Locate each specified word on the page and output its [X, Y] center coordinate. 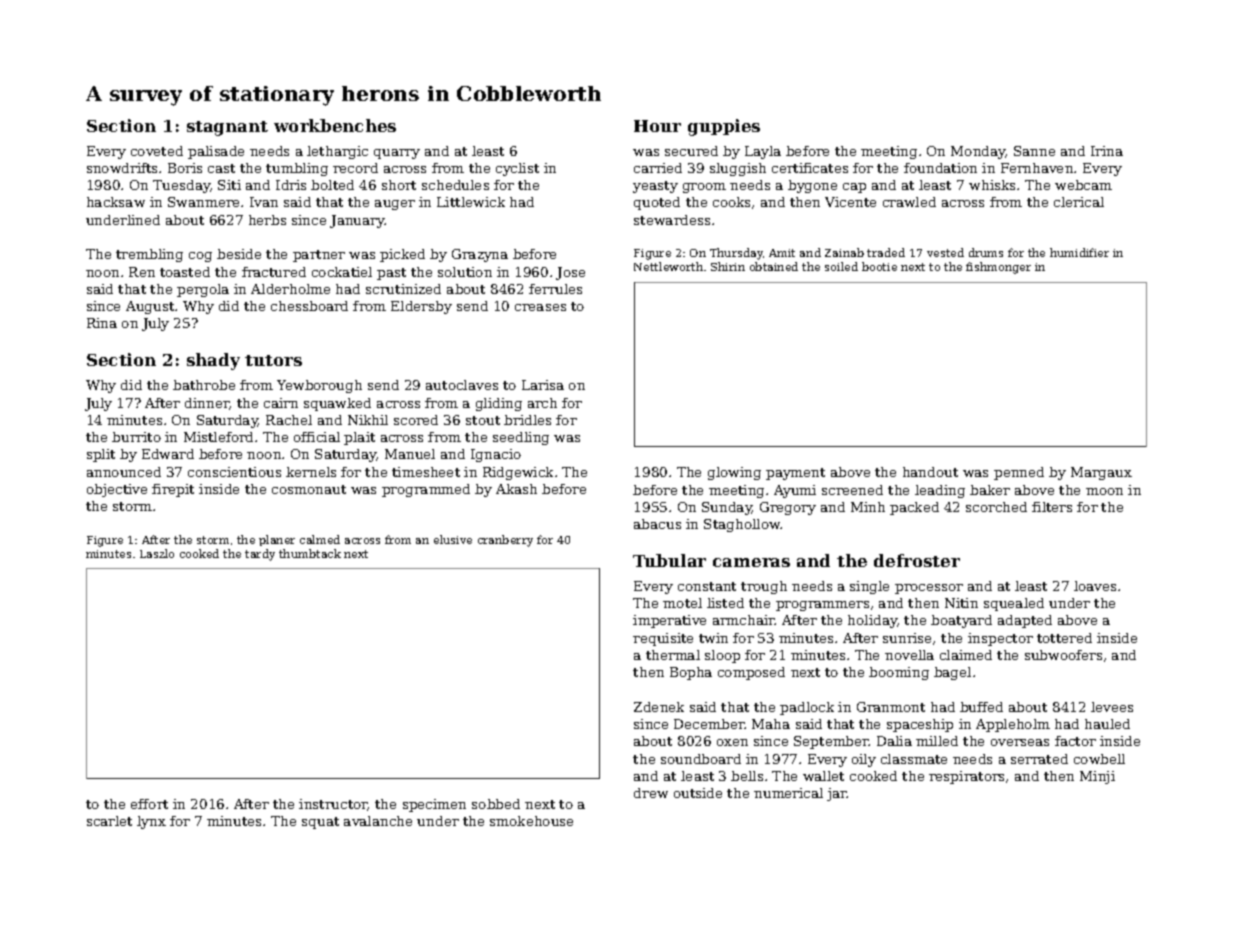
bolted [332, 185]
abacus [657, 524]
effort [149, 804]
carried [658, 168]
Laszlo [157, 553]
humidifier [1079, 252]
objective [117, 490]
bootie [879, 266]
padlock [807, 708]
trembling [149, 255]
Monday [978, 152]
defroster [917, 560]
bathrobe [204, 385]
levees [1112, 707]
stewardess [672, 220]
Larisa [543, 385]
